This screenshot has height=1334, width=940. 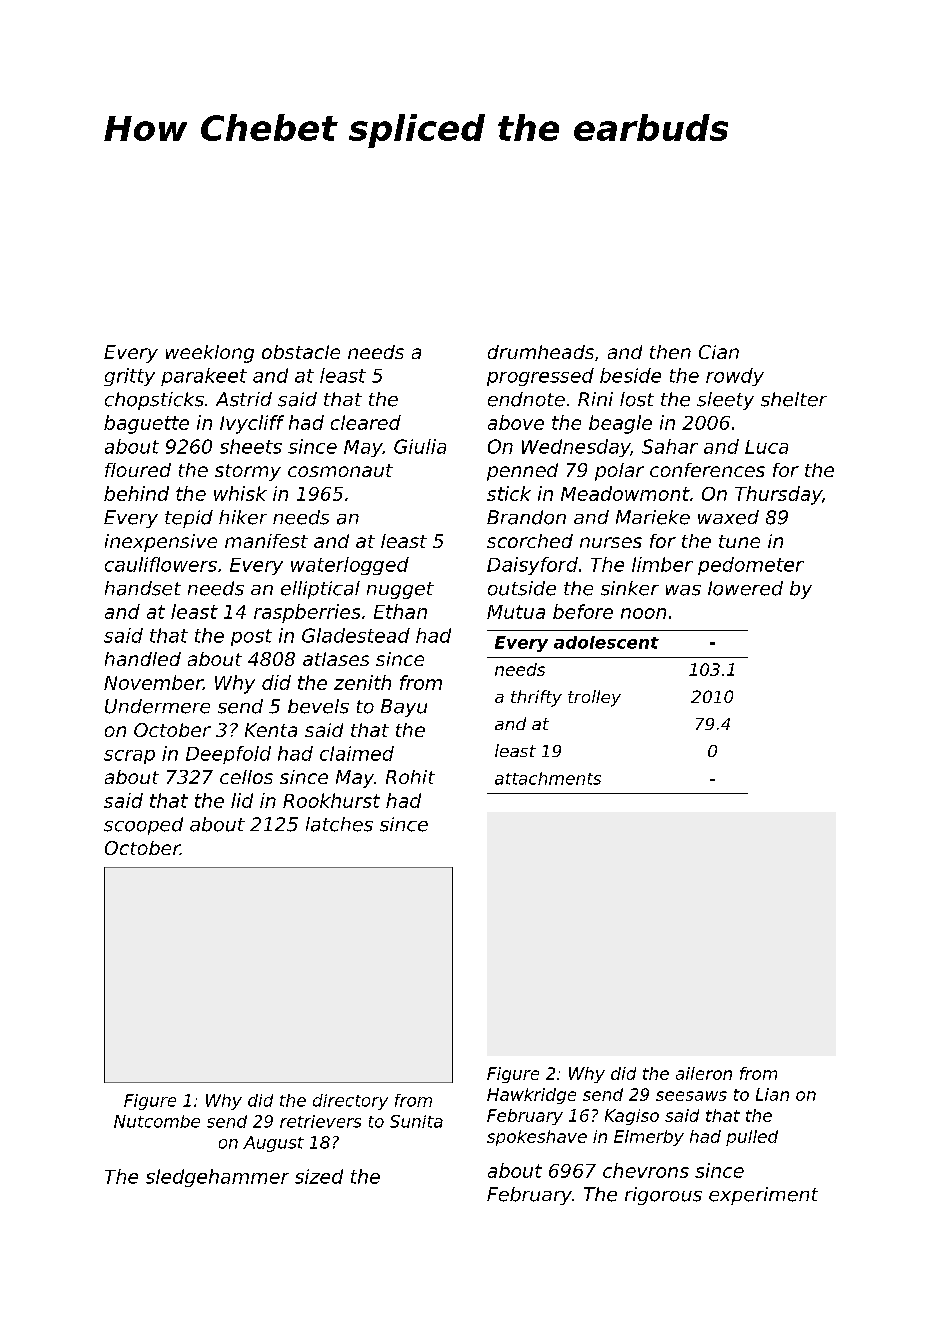 I want to click on Sunita, so click(x=416, y=1121).
